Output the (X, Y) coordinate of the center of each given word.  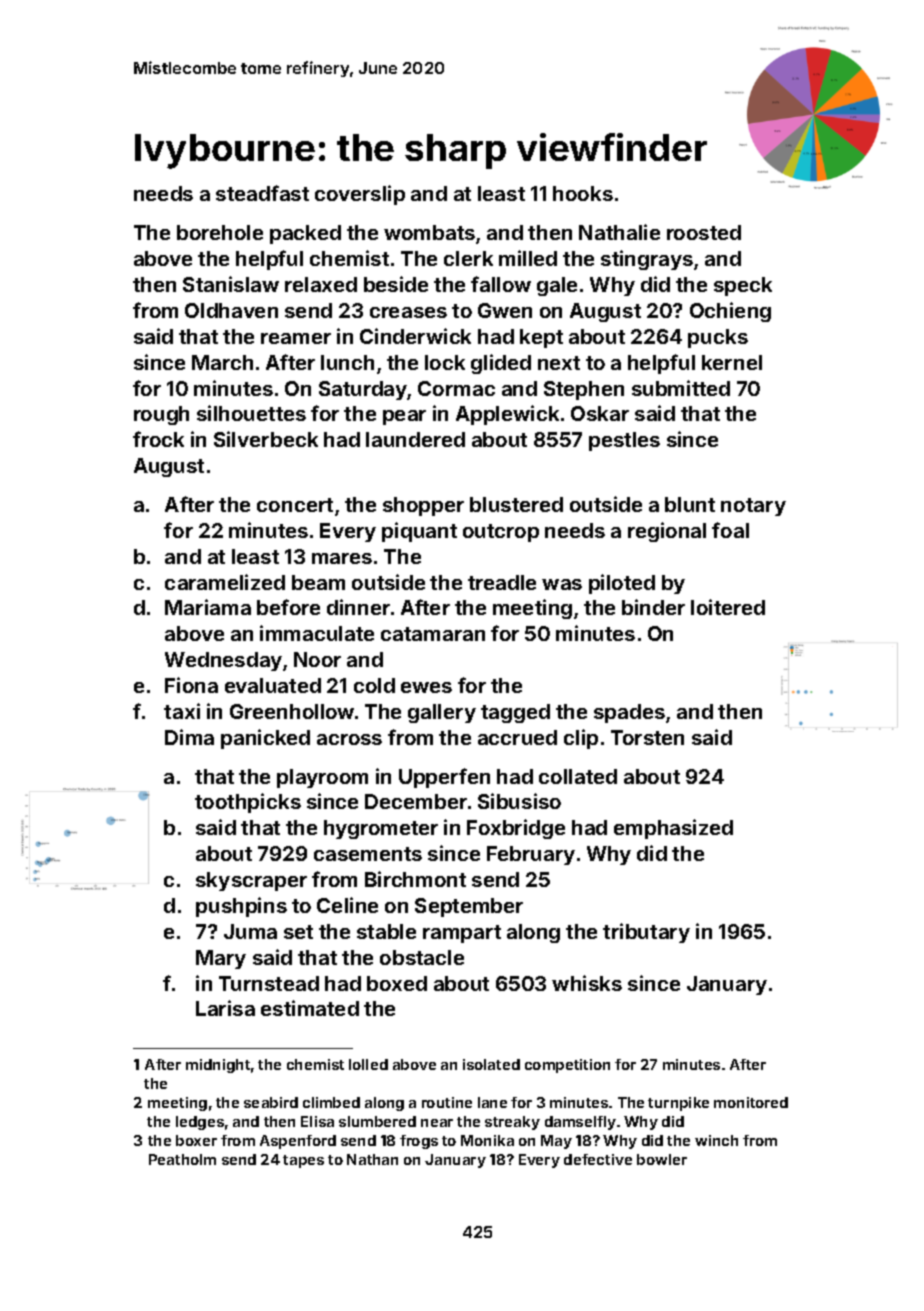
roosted (704, 232)
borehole (220, 232)
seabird (271, 1102)
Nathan (372, 1159)
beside (396, 284)
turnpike (678, 1104)
